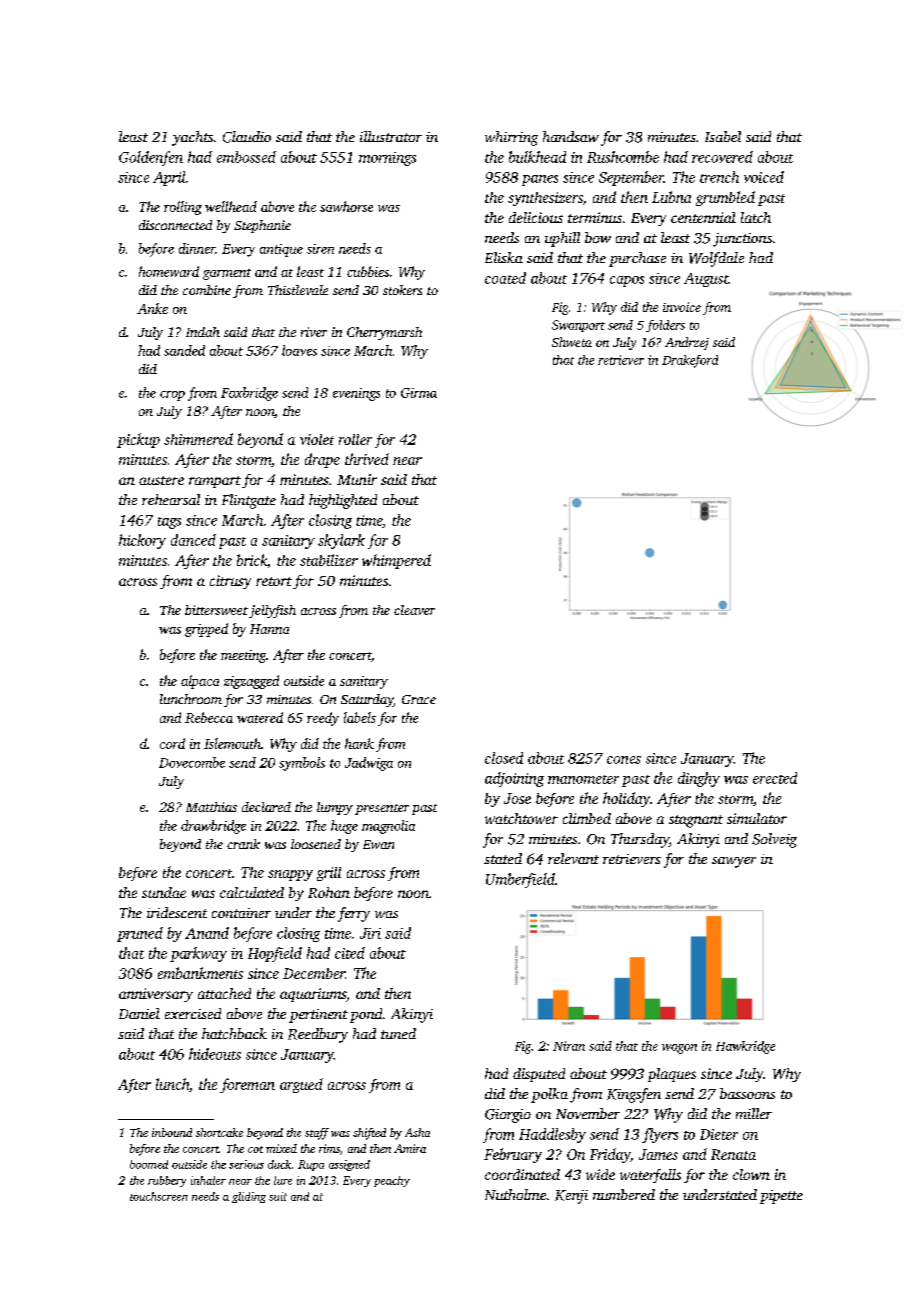 The width and height of the image is (924, 1314). What do you see at coordinates (624, 760) in the image?
I see `cones` at bounding box center [624, 760].
